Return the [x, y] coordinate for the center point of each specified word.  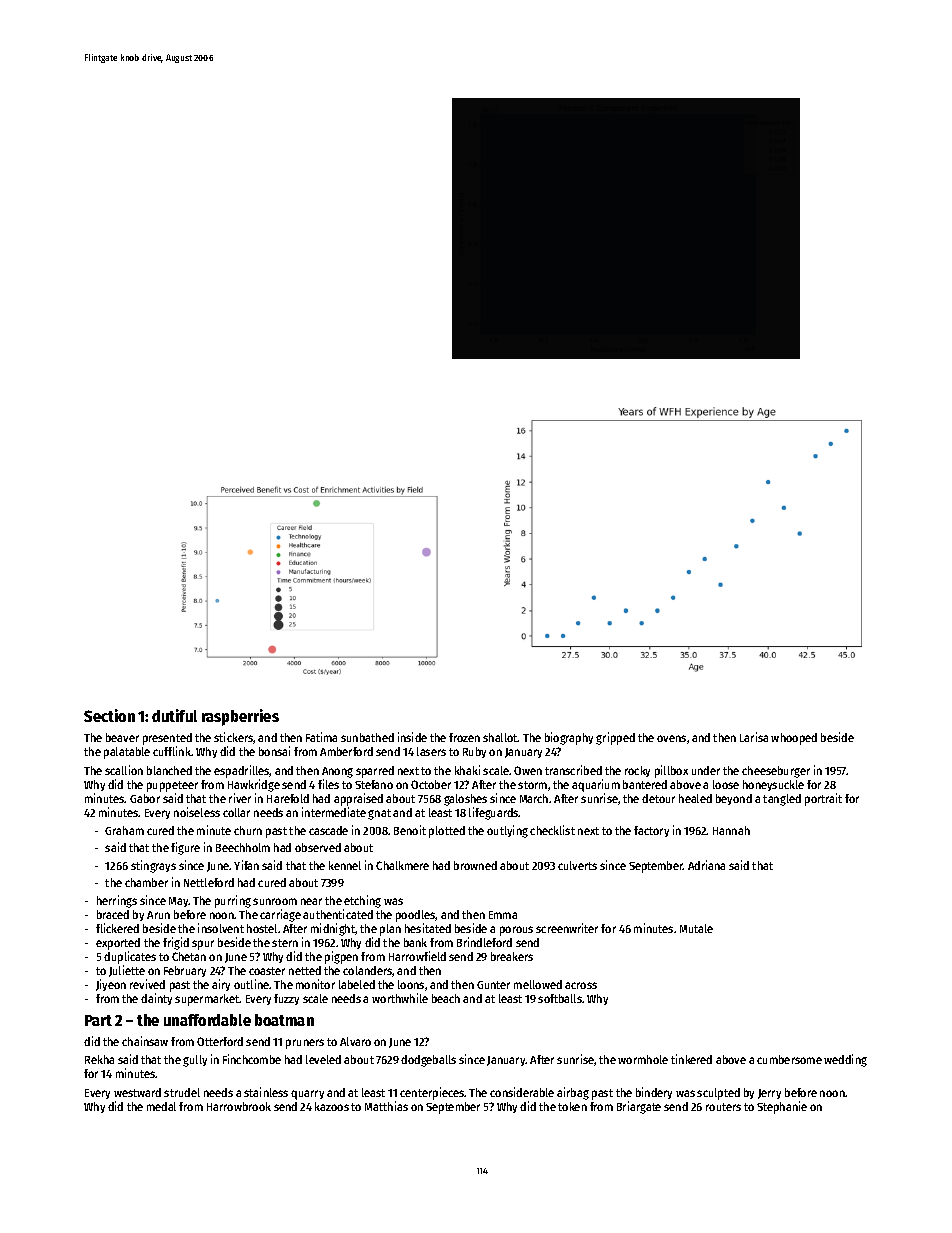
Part [98, 1020]
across [581, 985]
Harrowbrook [239, 1106]
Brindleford [484, 942]
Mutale [696, 928]
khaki [467, 770]
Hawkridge [254, 785]
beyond [734, 799]
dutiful [174, 715]
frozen [464, 737]
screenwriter [567, 928]
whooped [794, 739]
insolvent [221, 928]
